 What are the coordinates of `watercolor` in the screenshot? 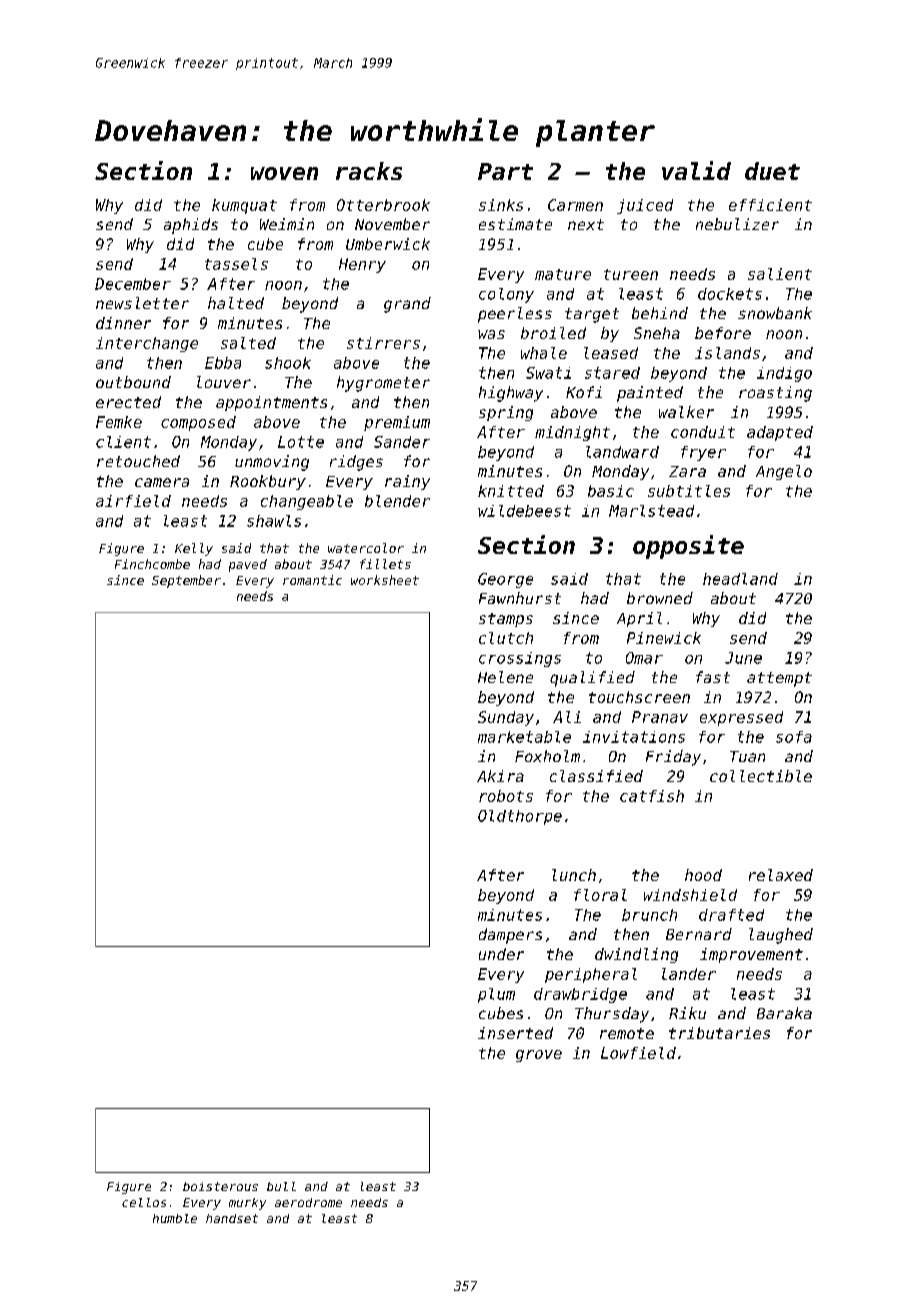 It's located at (366, 548).
